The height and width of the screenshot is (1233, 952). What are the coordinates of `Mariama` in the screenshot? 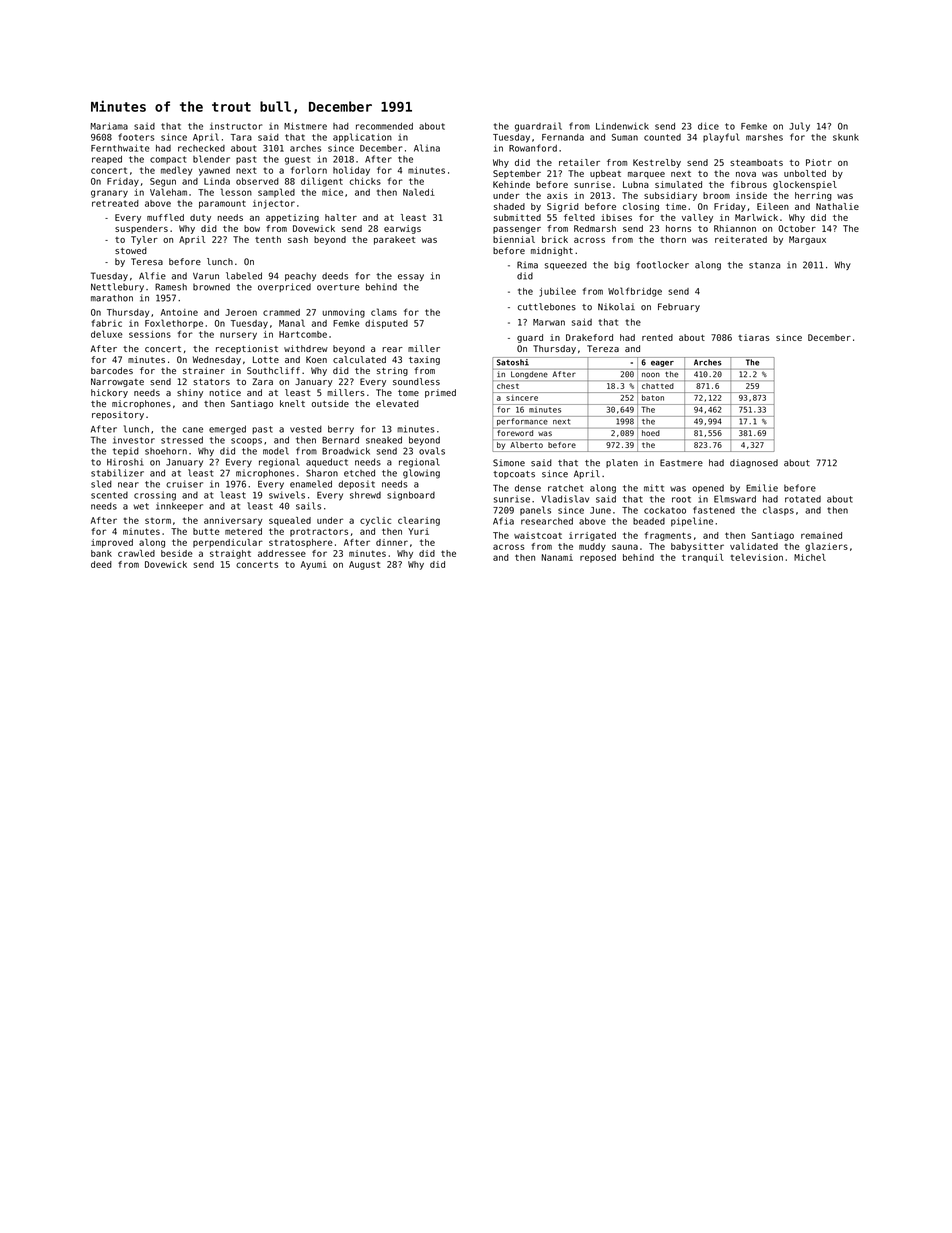 It's located at (109, 126).
